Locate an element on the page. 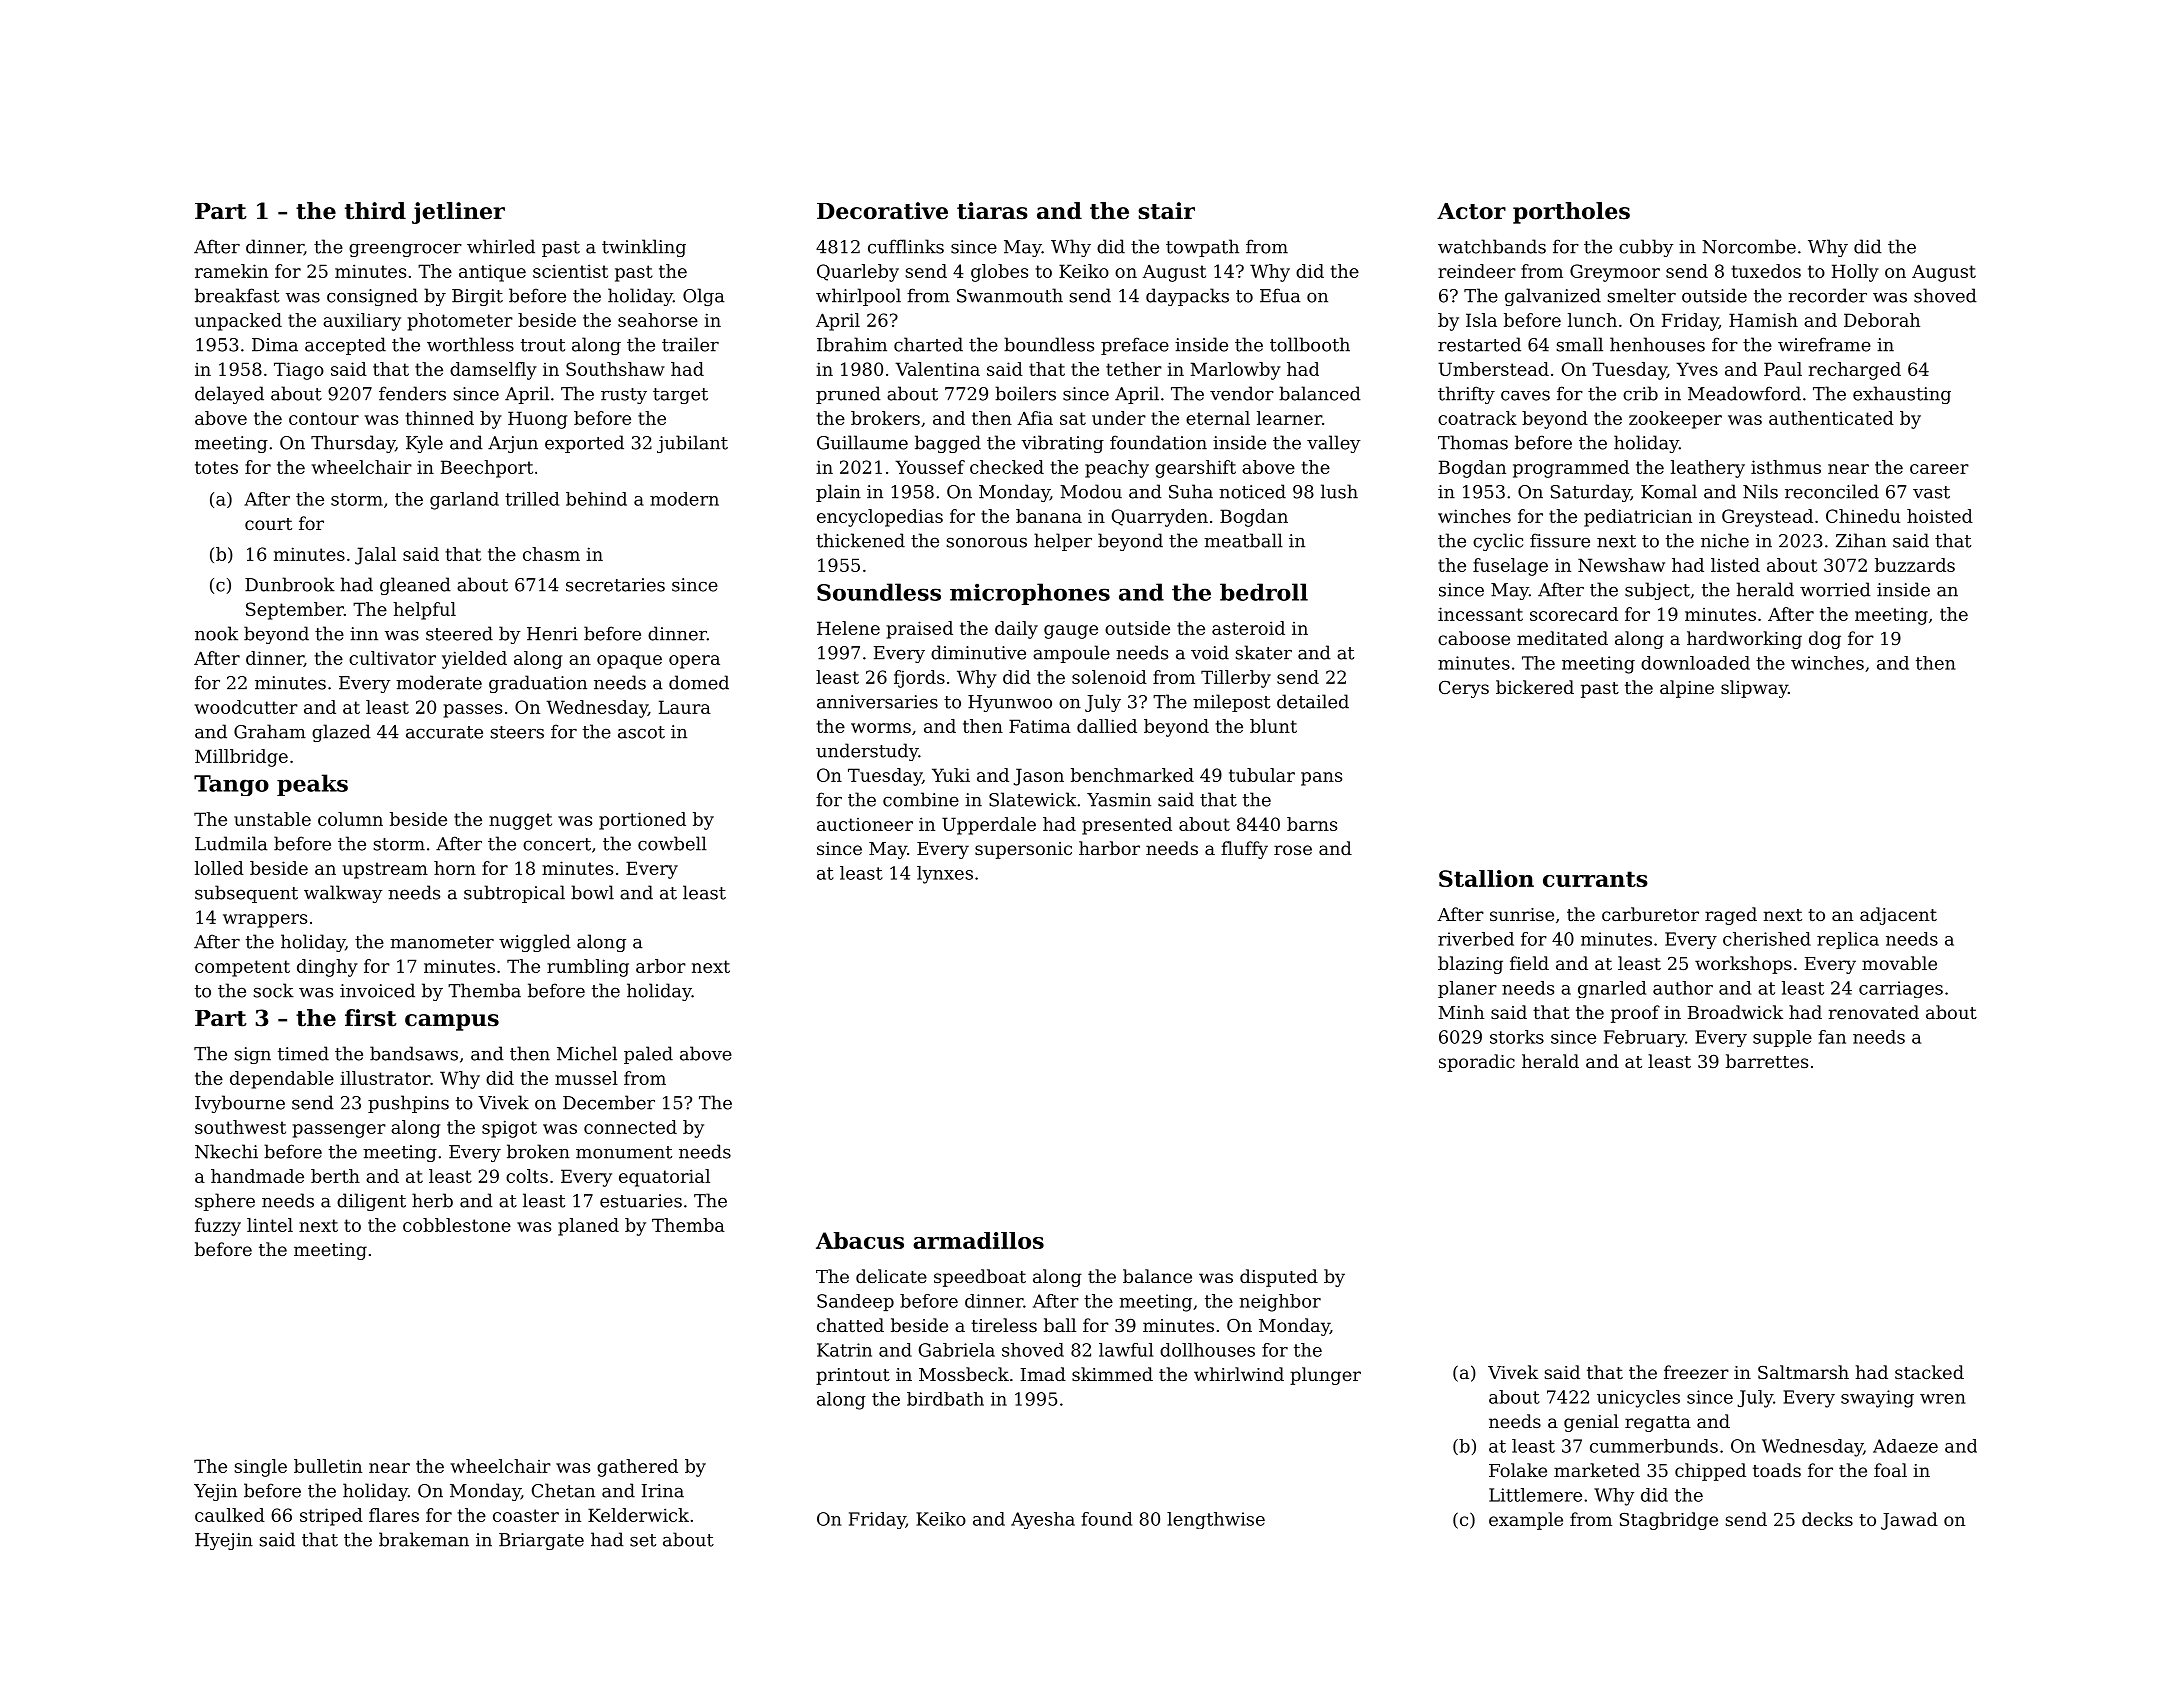  sporadic is located at coordinates (1477, 1063).
